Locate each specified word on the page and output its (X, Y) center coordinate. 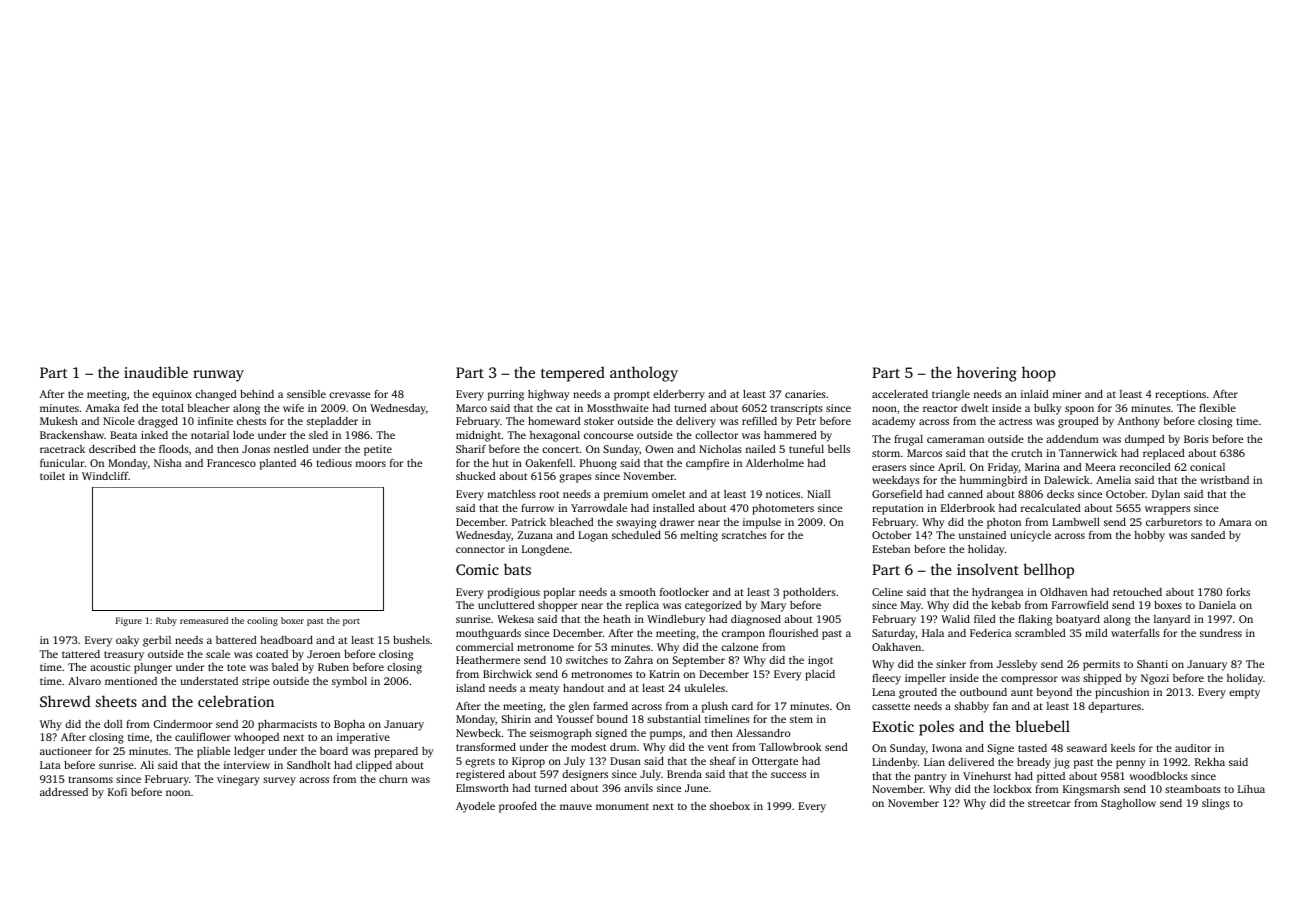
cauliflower (203, 737)
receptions (1180, 395)
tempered (573, 374)
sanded (1208, 535)
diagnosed (756, 620)
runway (218, 376)
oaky (127, 641)
